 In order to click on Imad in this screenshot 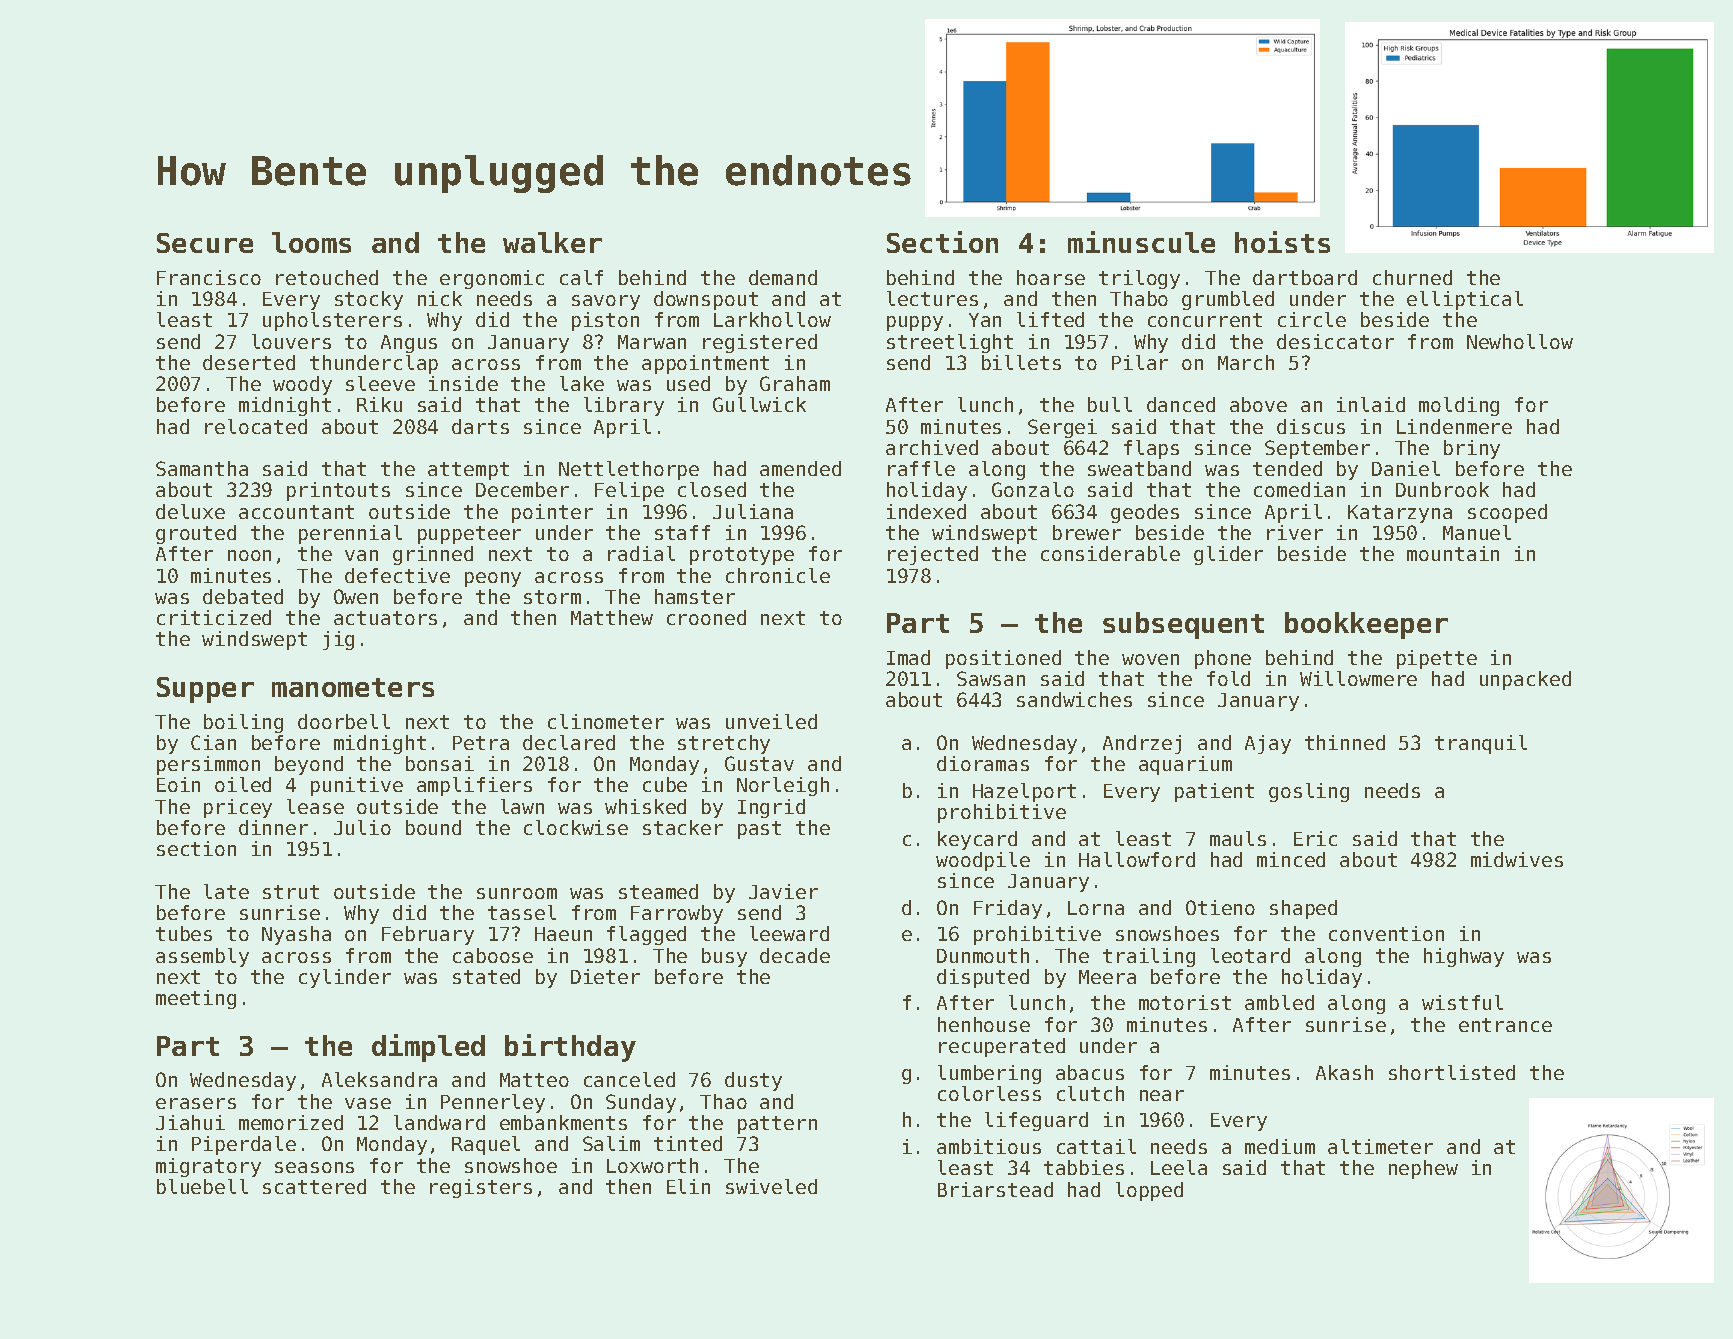, I will do `click(908, 657)`.
